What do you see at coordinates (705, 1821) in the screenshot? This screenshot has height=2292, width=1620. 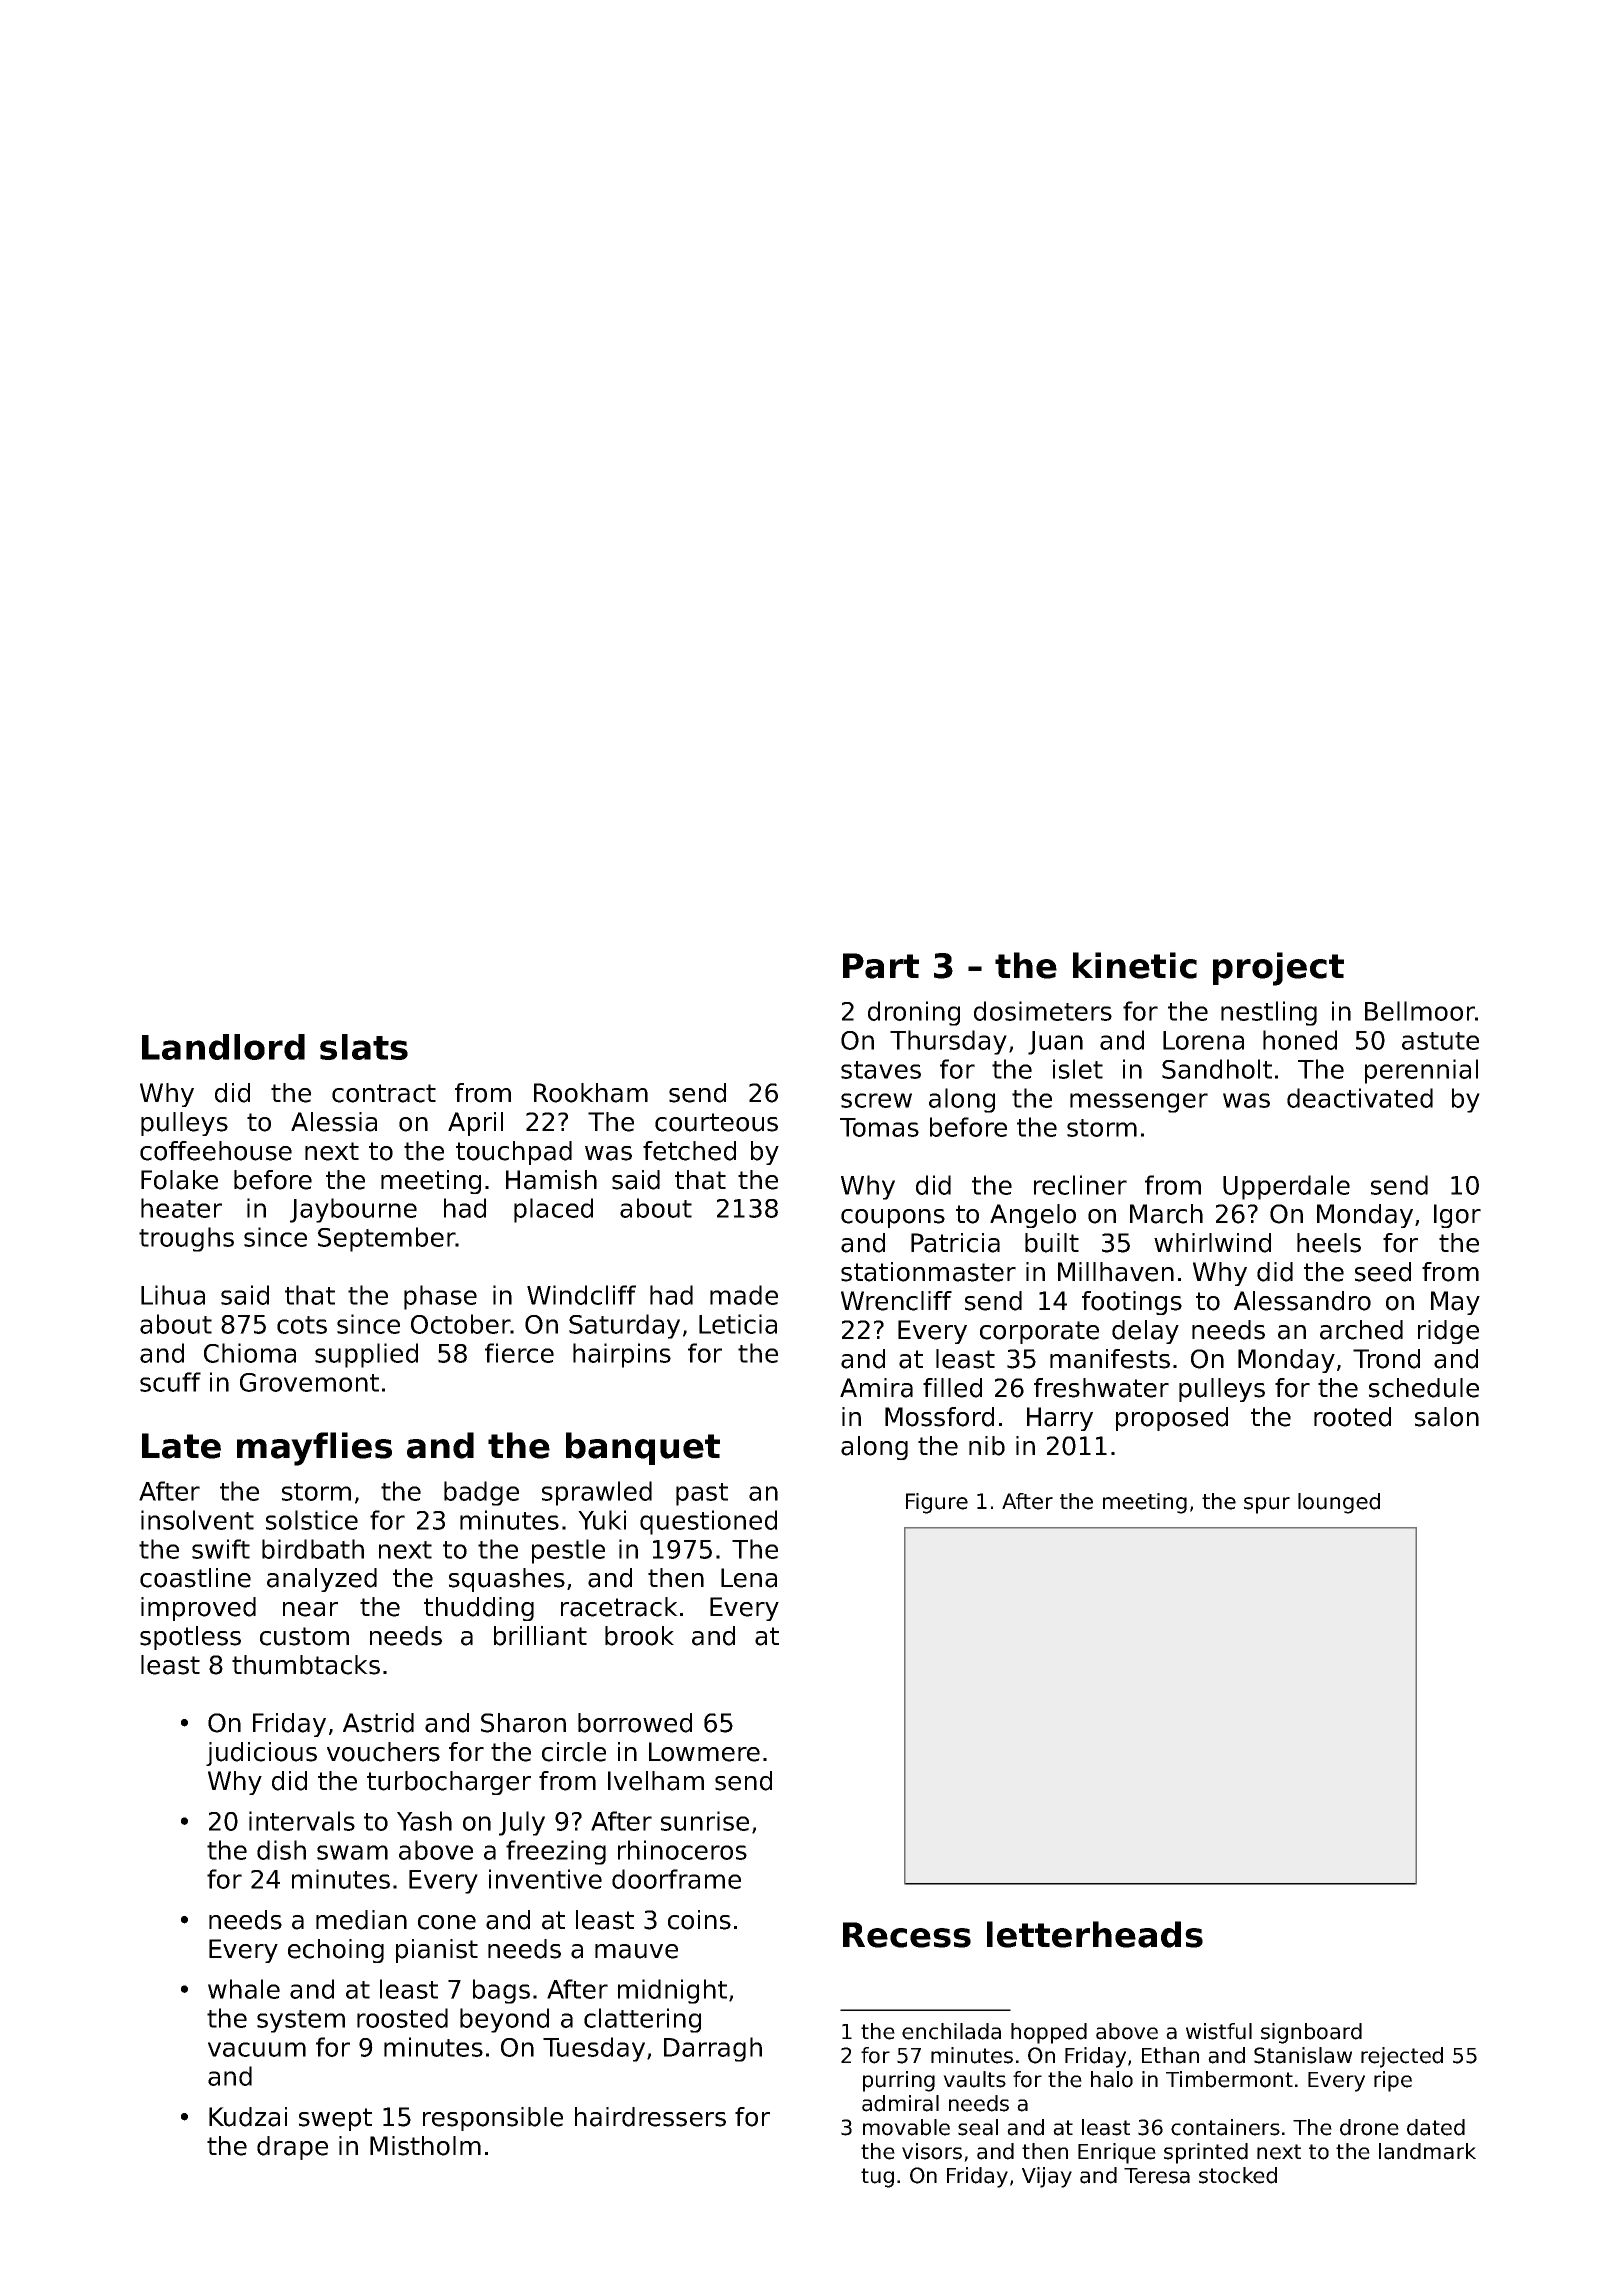 I see `sunrise` at bounding box center [705, 1821].
